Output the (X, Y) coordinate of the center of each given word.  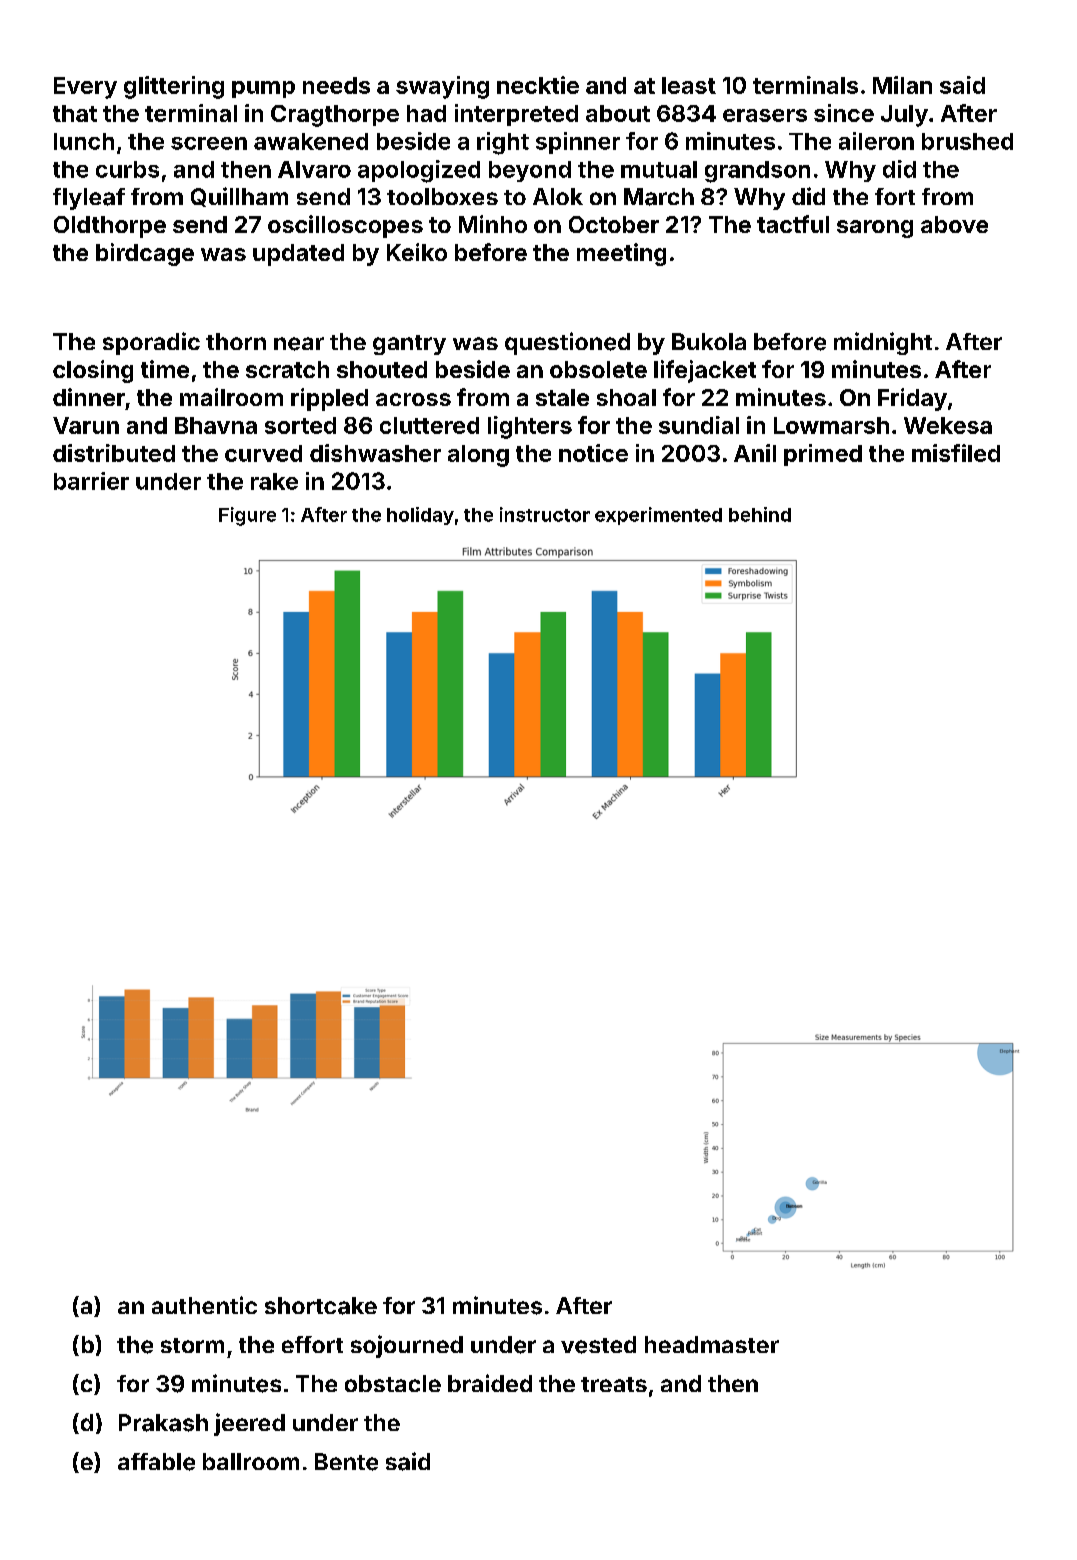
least (689, 85)
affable (156, 1462)
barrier (91, 481)
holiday (420, 516)
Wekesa (948, 425)
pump (263, 89)
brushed (967, 141)
